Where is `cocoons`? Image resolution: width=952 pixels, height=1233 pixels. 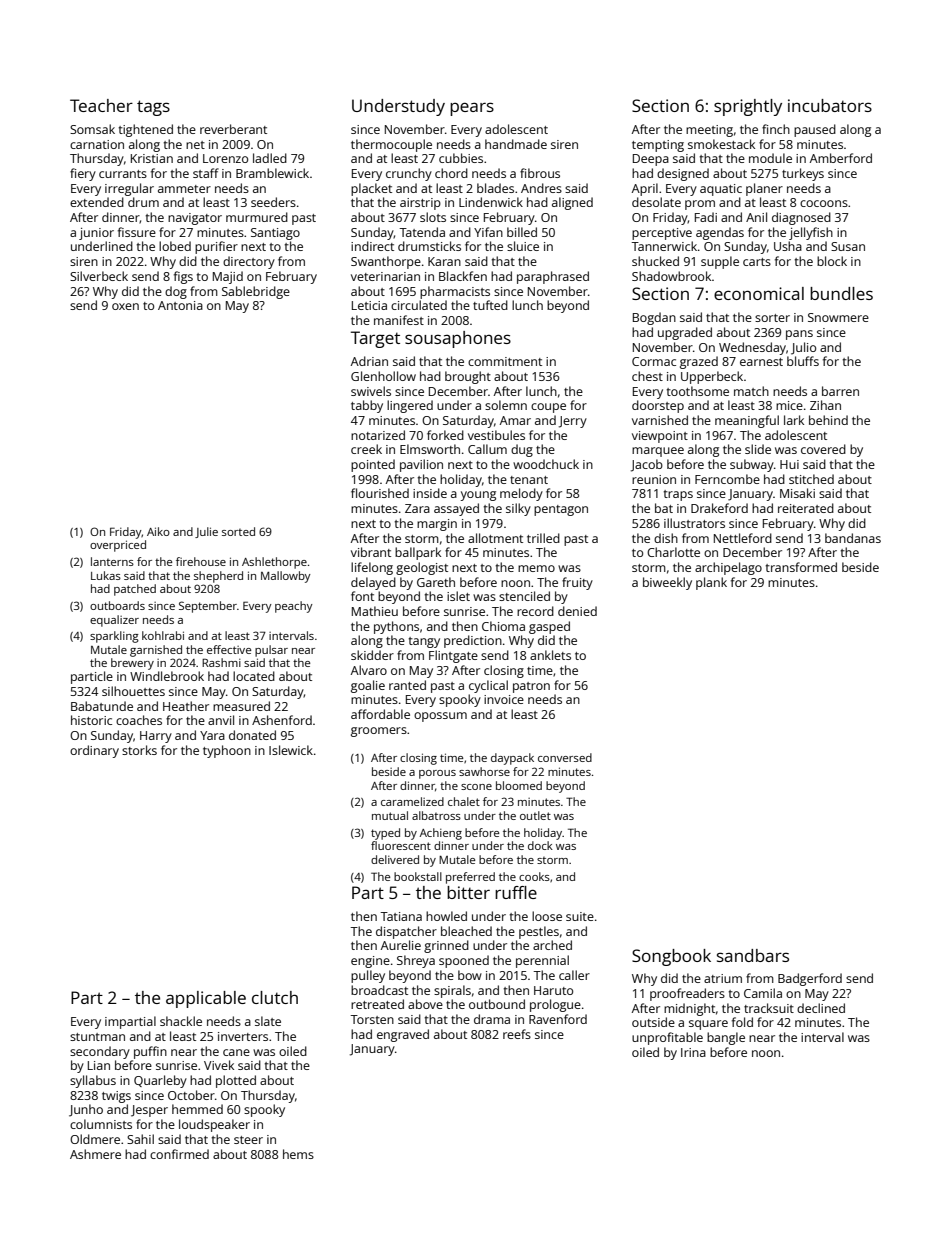
cocoons is located at coordinates (824, 203).
